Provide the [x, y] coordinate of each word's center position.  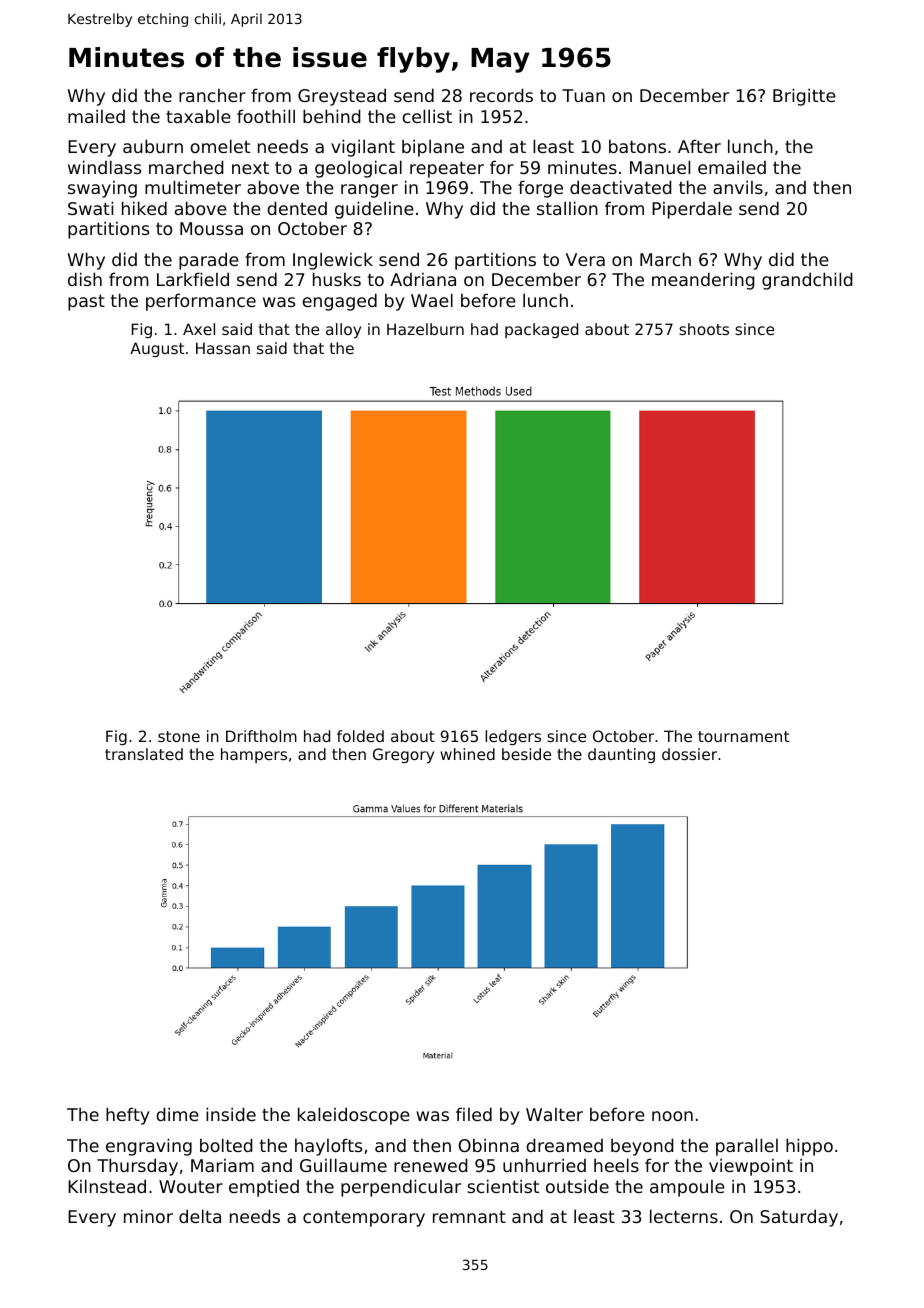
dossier [689, 754]
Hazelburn [425, 329]
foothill [266, 116]
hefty [128, 1116]
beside [526, 754]
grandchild [807, 281]
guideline [374, 210]
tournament [743, 736]
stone [179, 736]
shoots [704, 329]
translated [144, 754]
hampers [254, 755]
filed [474, 1114]
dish [85, 279]
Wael [432, 300]
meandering [703, 281]
